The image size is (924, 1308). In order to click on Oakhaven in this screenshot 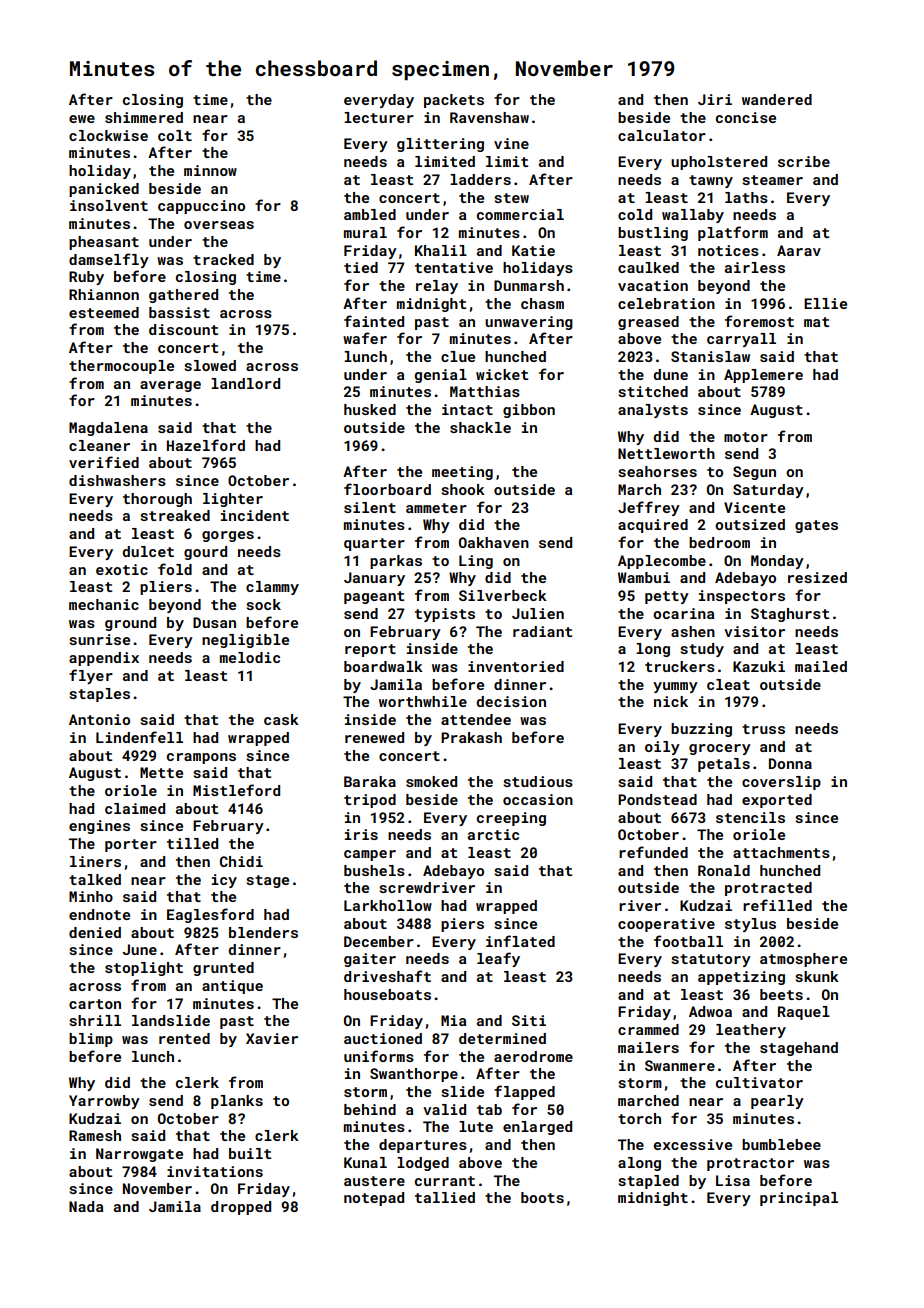, I will do `click(494, 542)`.
